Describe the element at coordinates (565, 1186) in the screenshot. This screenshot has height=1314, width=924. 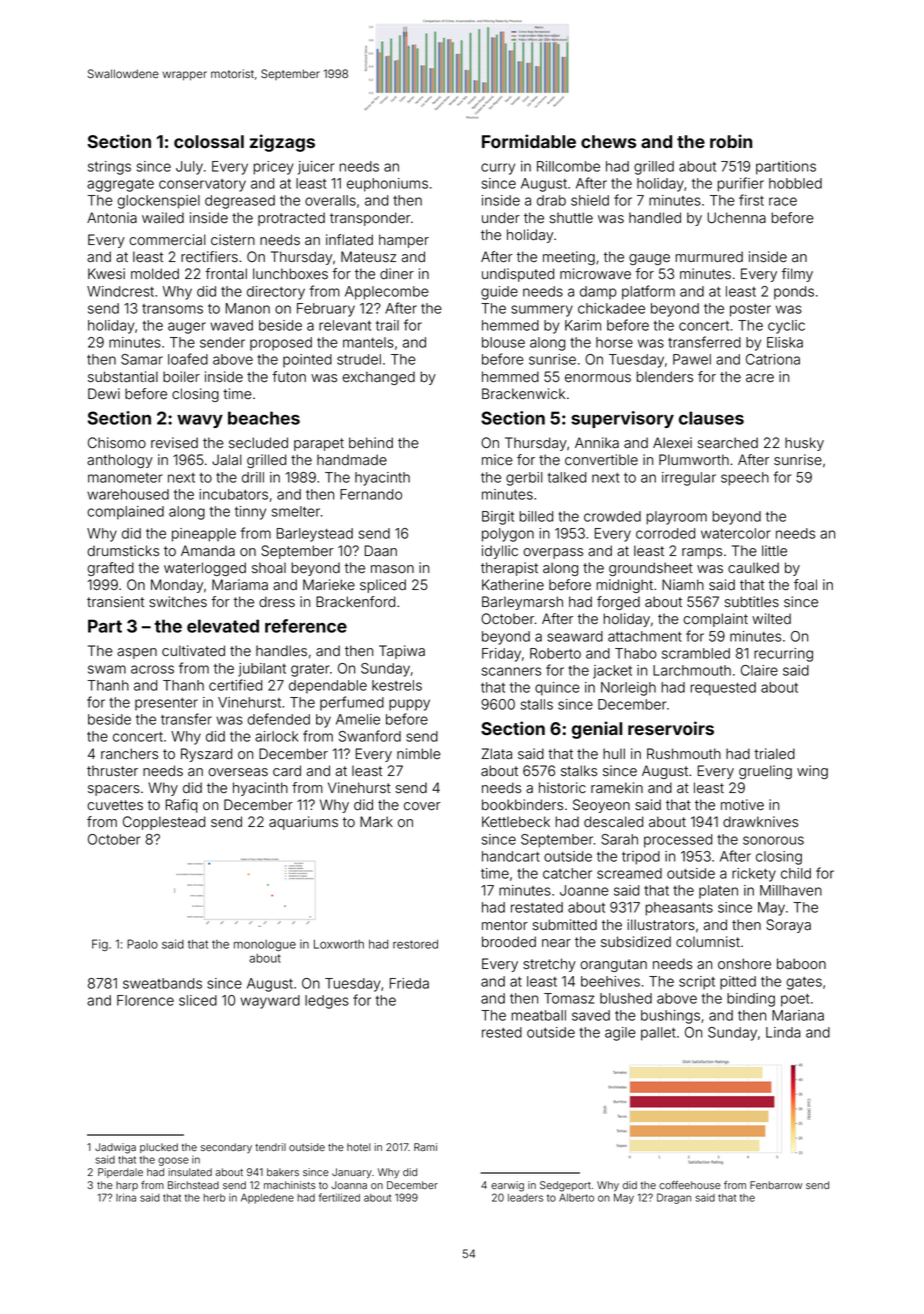
I see `Sedgeport` at that location.
